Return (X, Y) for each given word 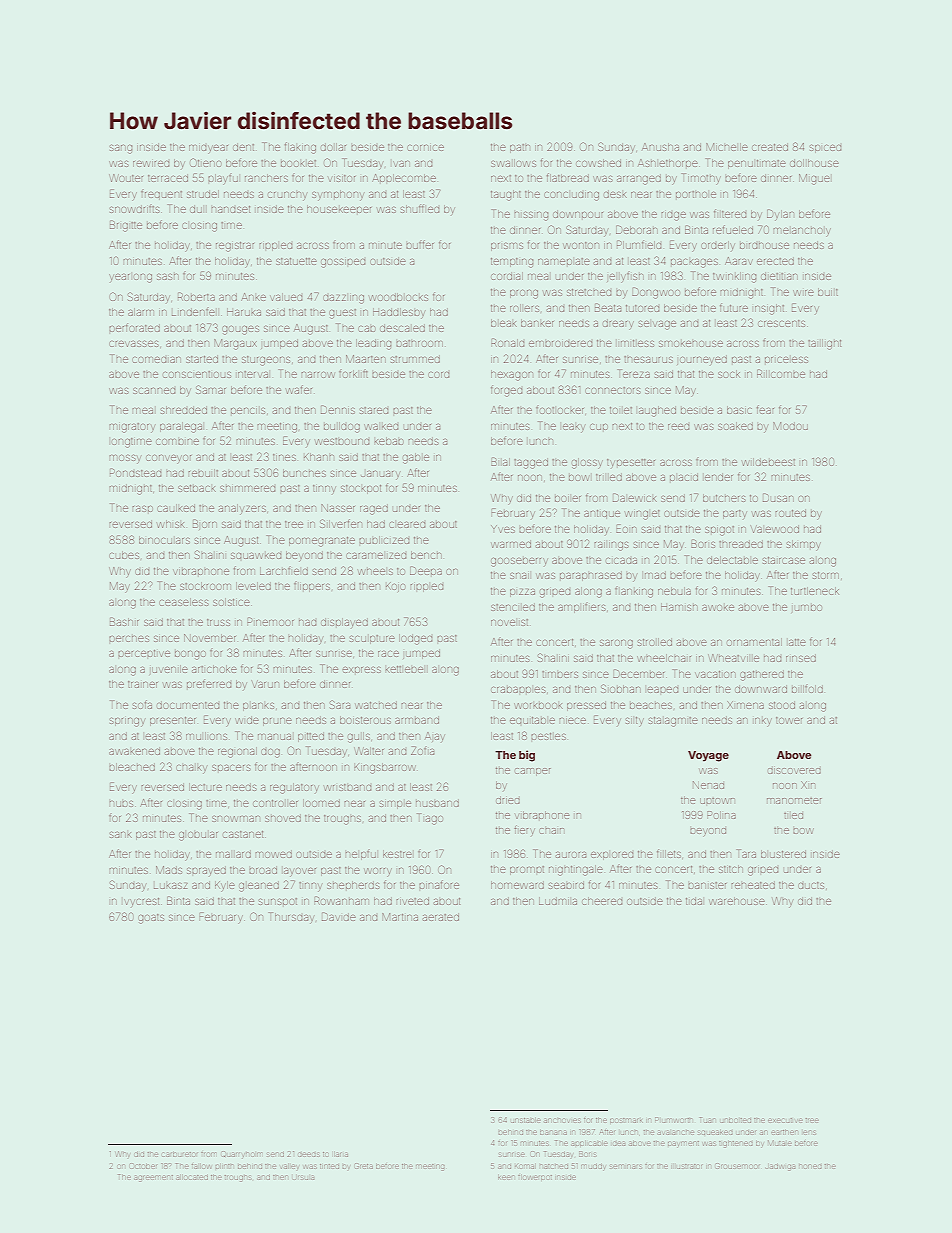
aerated (441, 917)
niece (573, 721)
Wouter (126, 178)
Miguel (814, 179)
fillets (669, 853)
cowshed (598, 163)
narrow (318, 375)
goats (151, 919)
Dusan (778, 497)
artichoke (214, 669)
